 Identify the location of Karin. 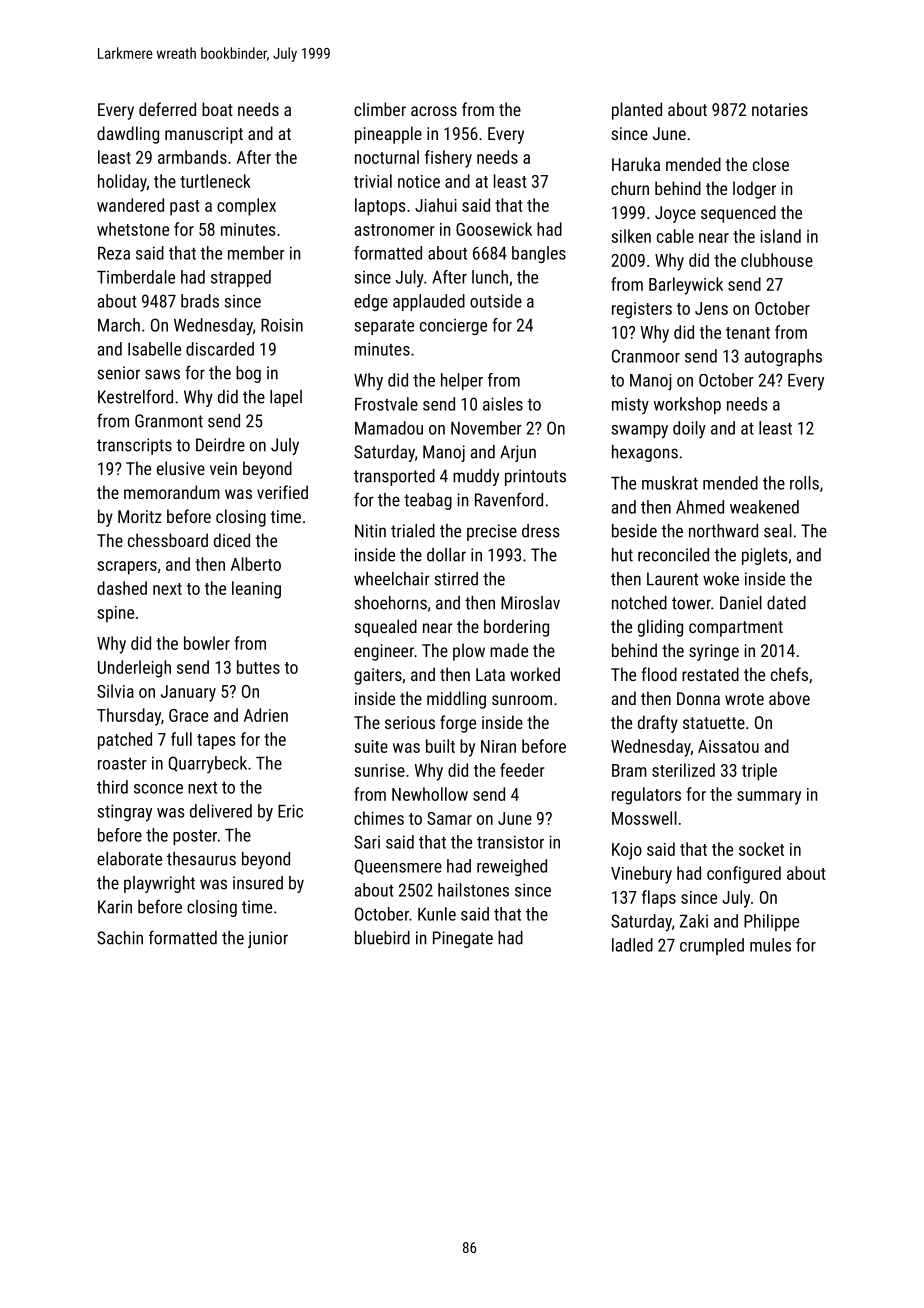
(115, 907).
